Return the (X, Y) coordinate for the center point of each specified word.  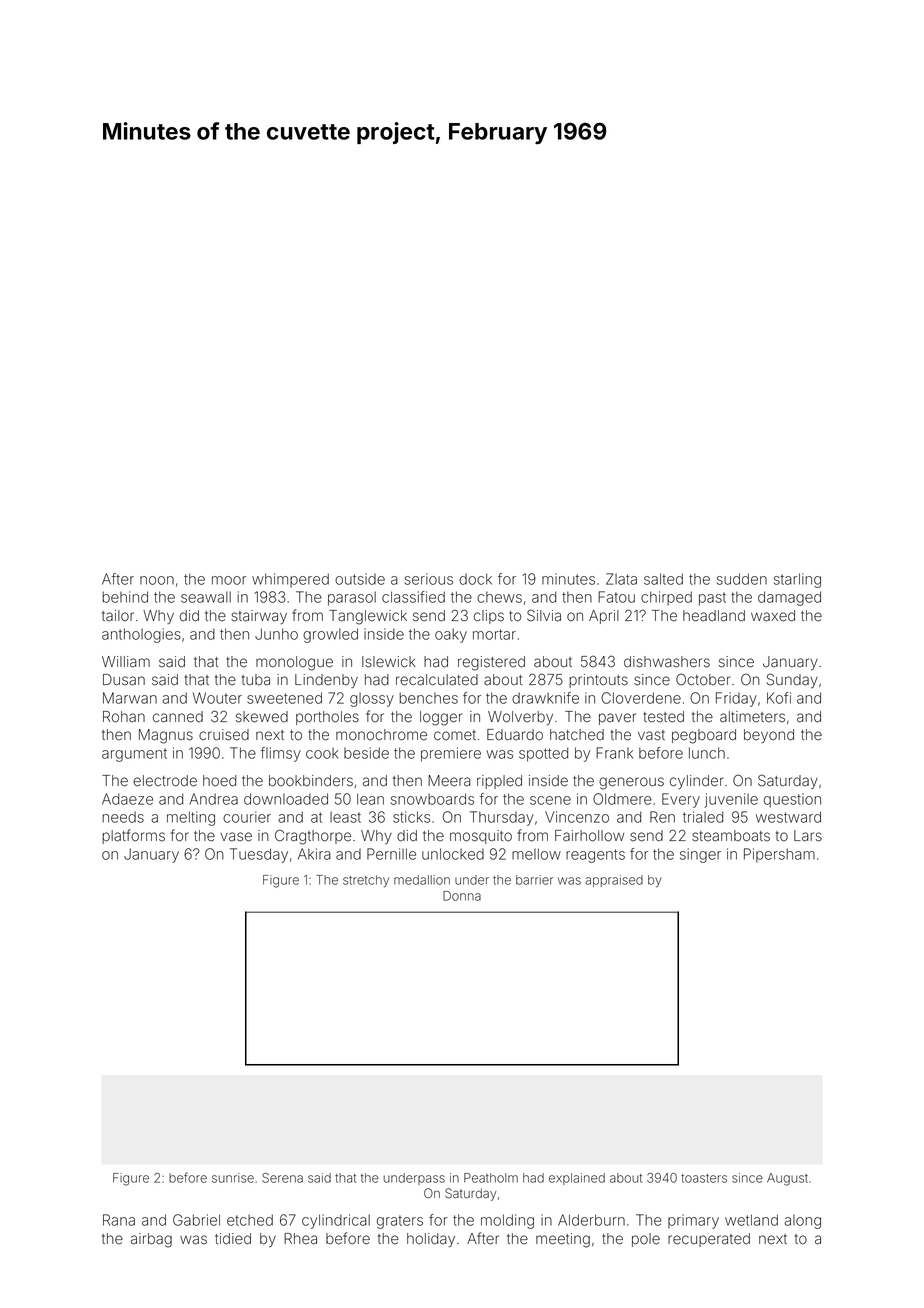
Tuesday (259, 855)
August (787, 1179)
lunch (707, 753)
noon (157, 580)
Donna (462, 896)
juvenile (731, 800)
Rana (119, 1220)
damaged (789, 598)
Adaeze (127, 799)
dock (475, 579)
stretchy (366, 881)
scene (550, 800)
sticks (411, 817)
